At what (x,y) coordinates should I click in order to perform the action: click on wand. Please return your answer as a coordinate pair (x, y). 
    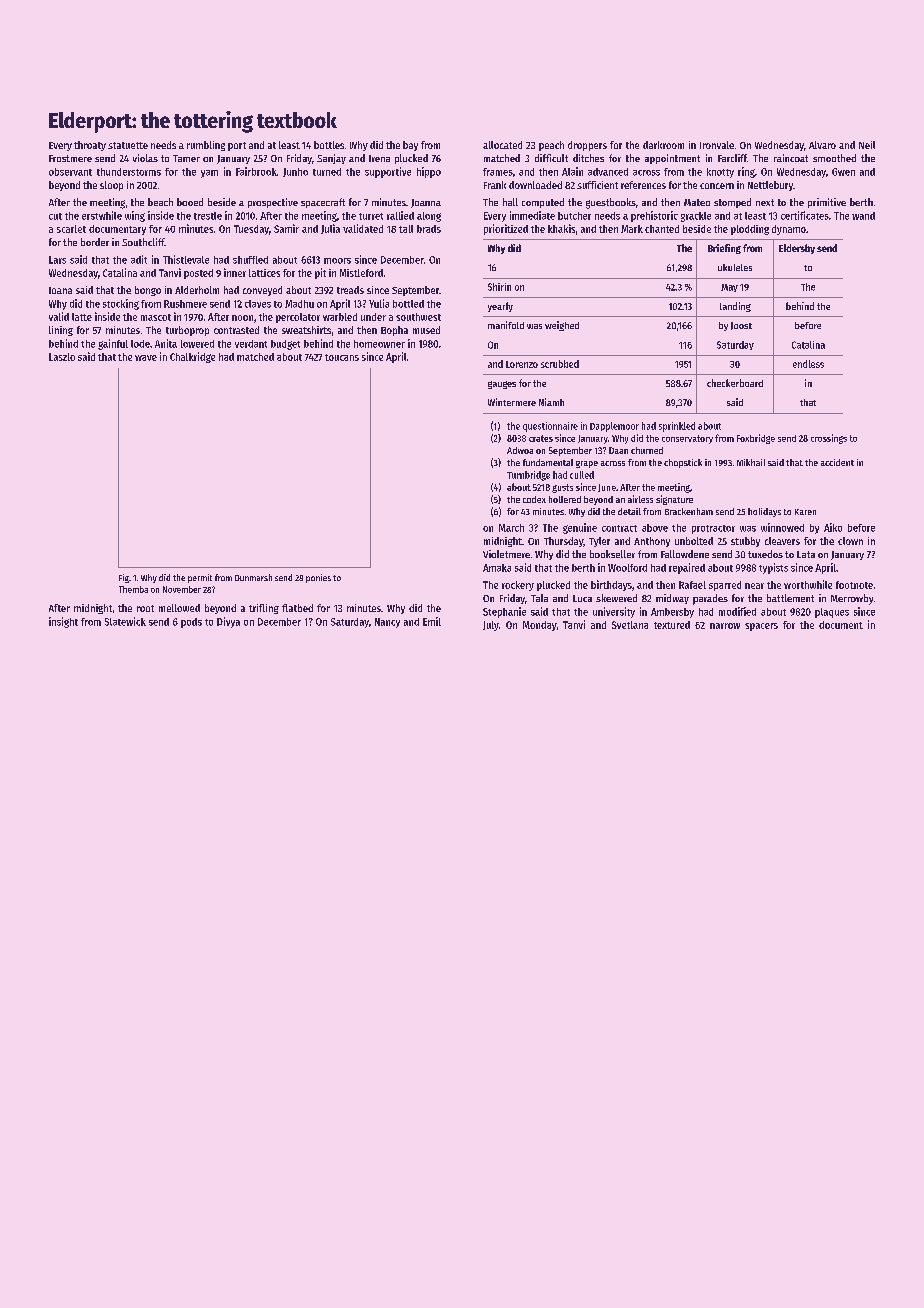
    Looking at the image, I should click on (863, 216).
